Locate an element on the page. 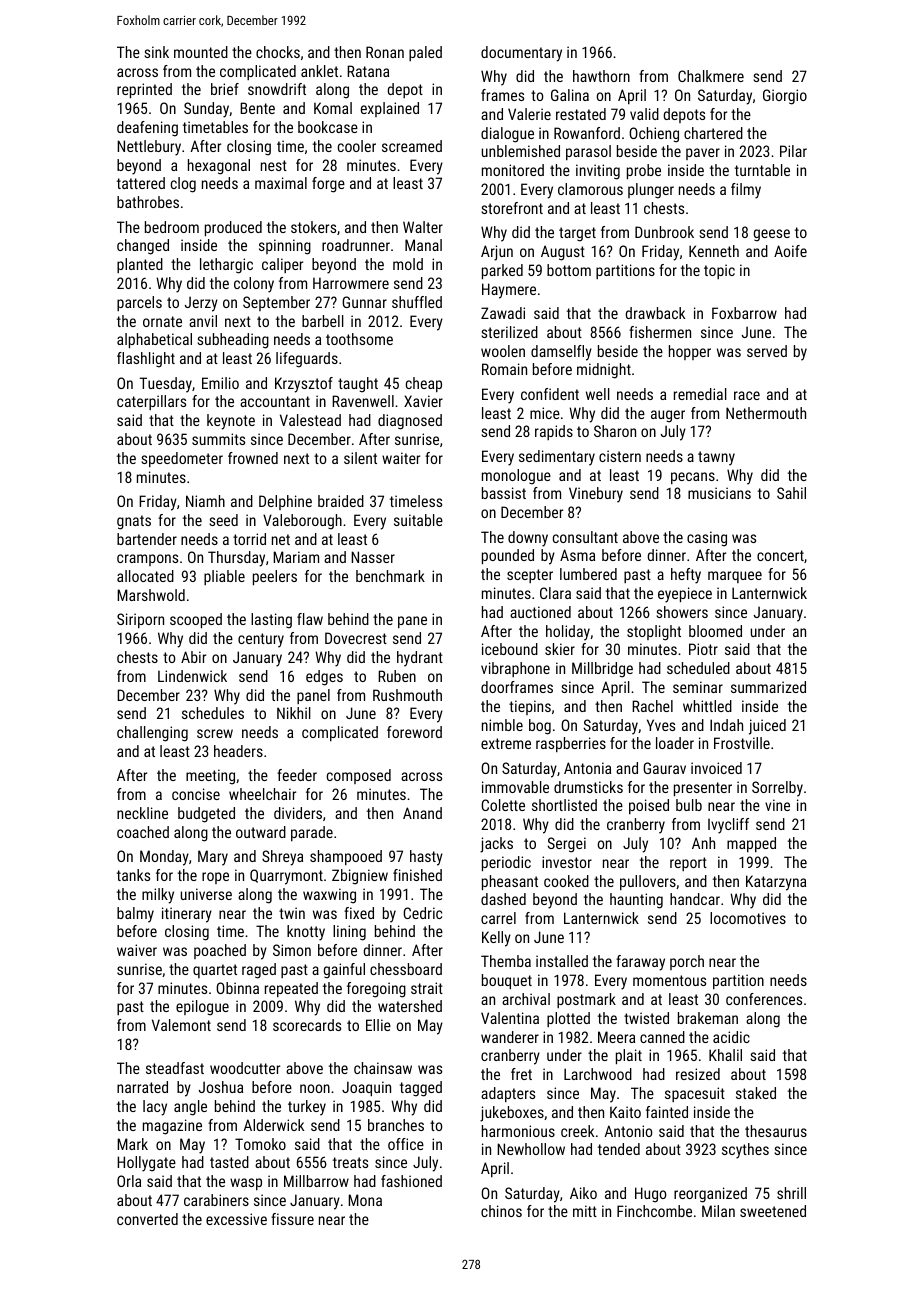 This image has height=1308, width=924. Sahil is located at coordinates (791, 493).
